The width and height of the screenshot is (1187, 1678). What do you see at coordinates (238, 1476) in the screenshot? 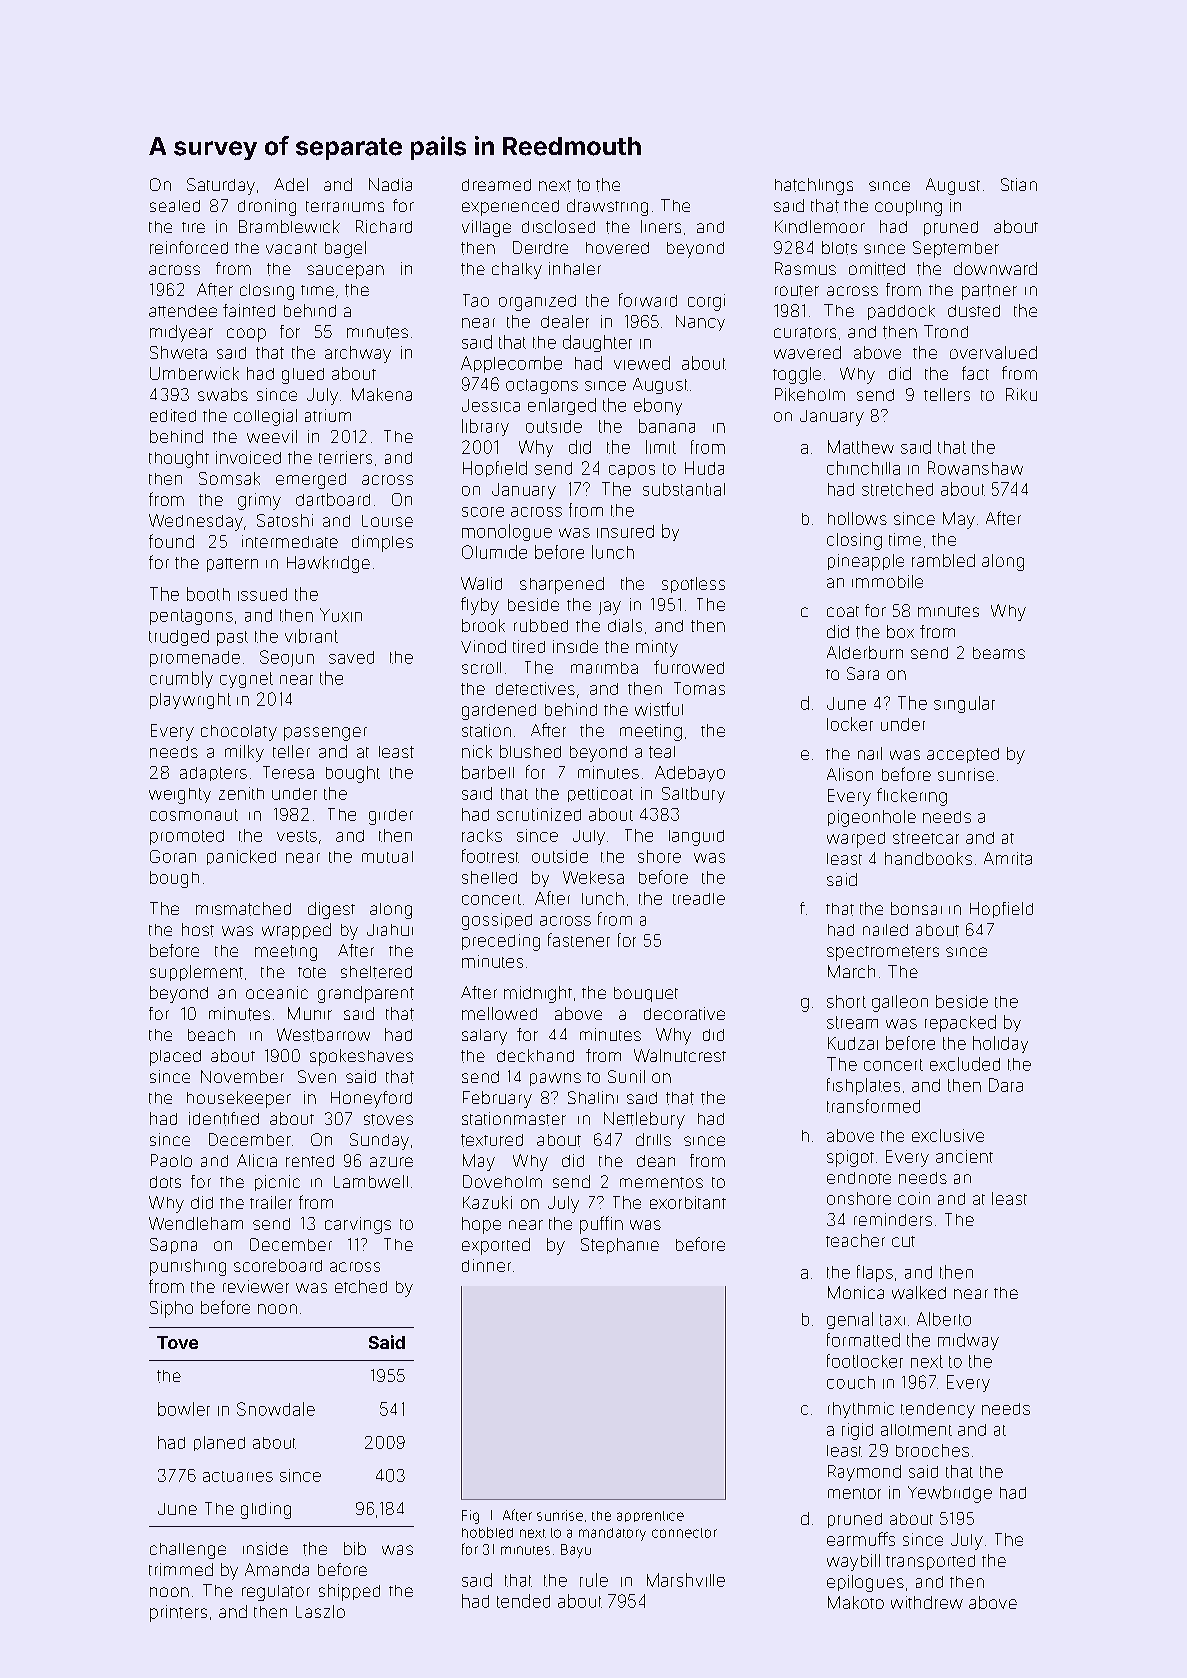
I see `actuaries` at bounding box center [238, 1476].
